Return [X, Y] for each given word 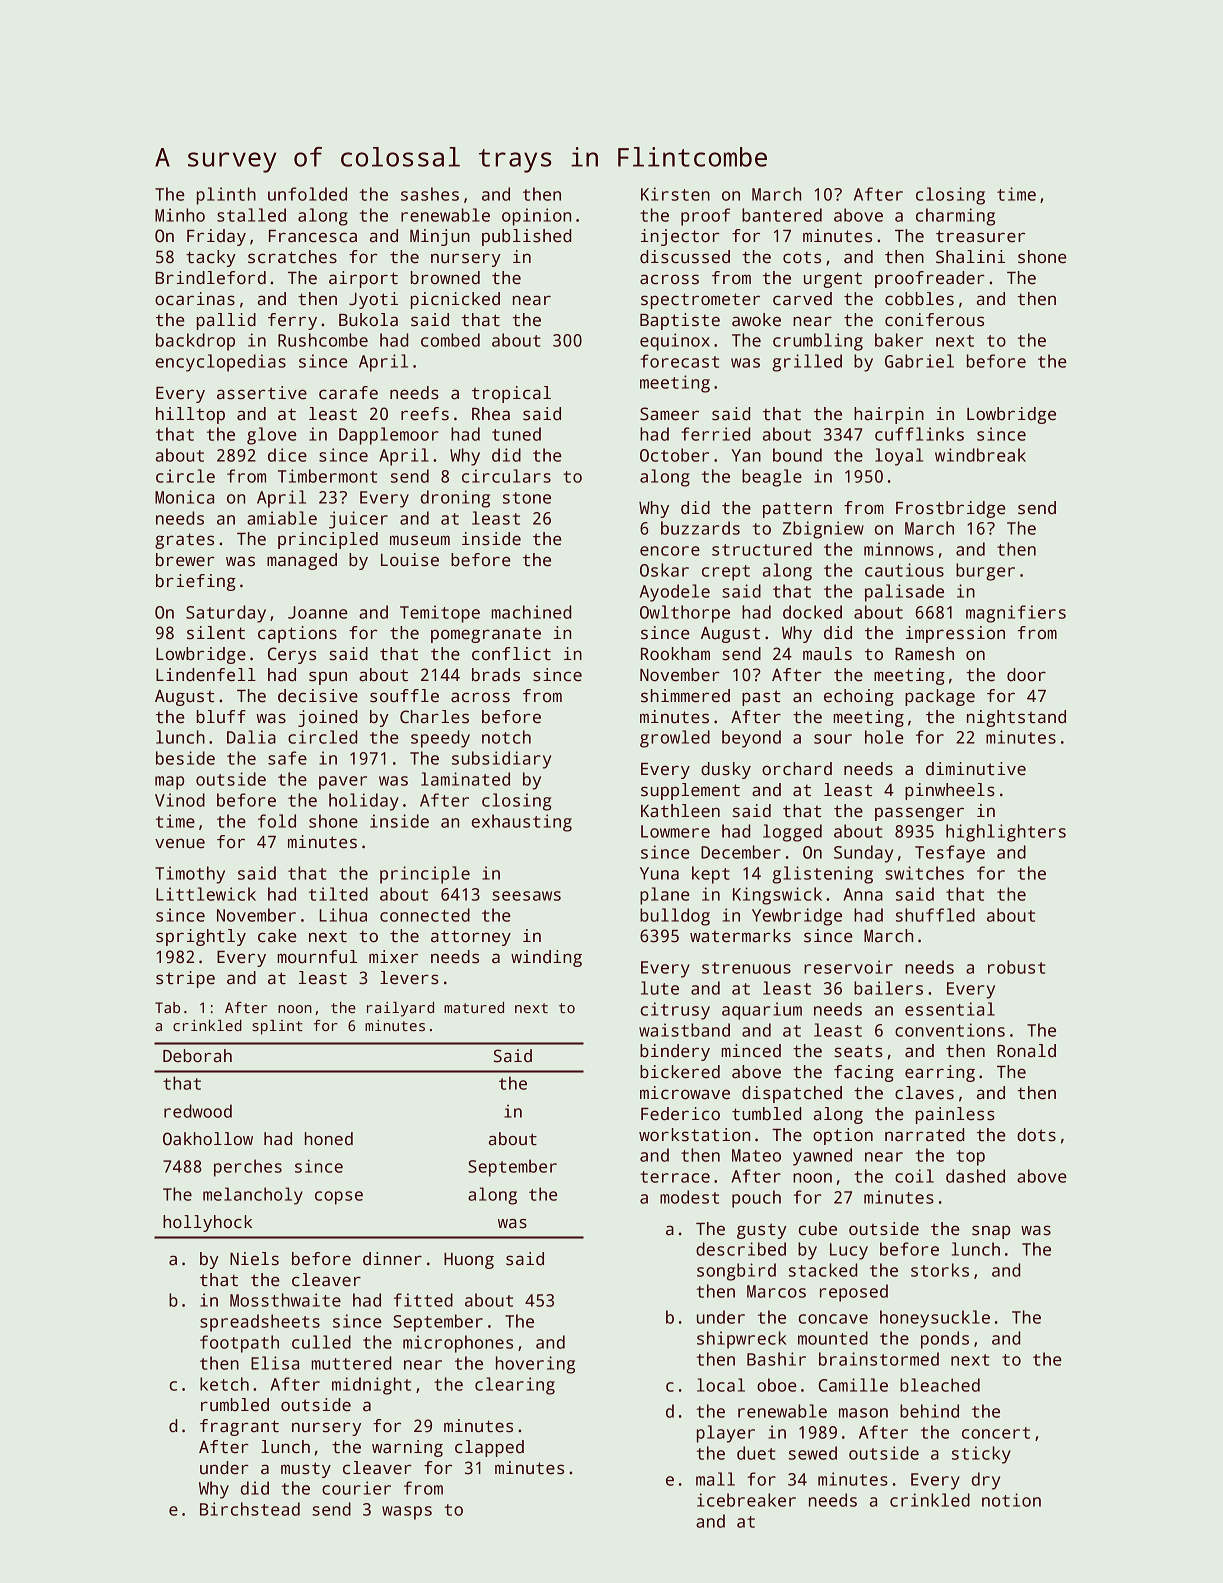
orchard [797, 769]
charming [955, 217]
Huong [469, 1261]
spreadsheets [260, 1323]
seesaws [526, 896]
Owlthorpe [685, 614]
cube [817, 1229]
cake [277, 936]
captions [297, 634]
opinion [536, 217]
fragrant [239, 1427]
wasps [407, 1513]
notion [1011, 1500]
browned [445, 278]
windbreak [980, 455]
